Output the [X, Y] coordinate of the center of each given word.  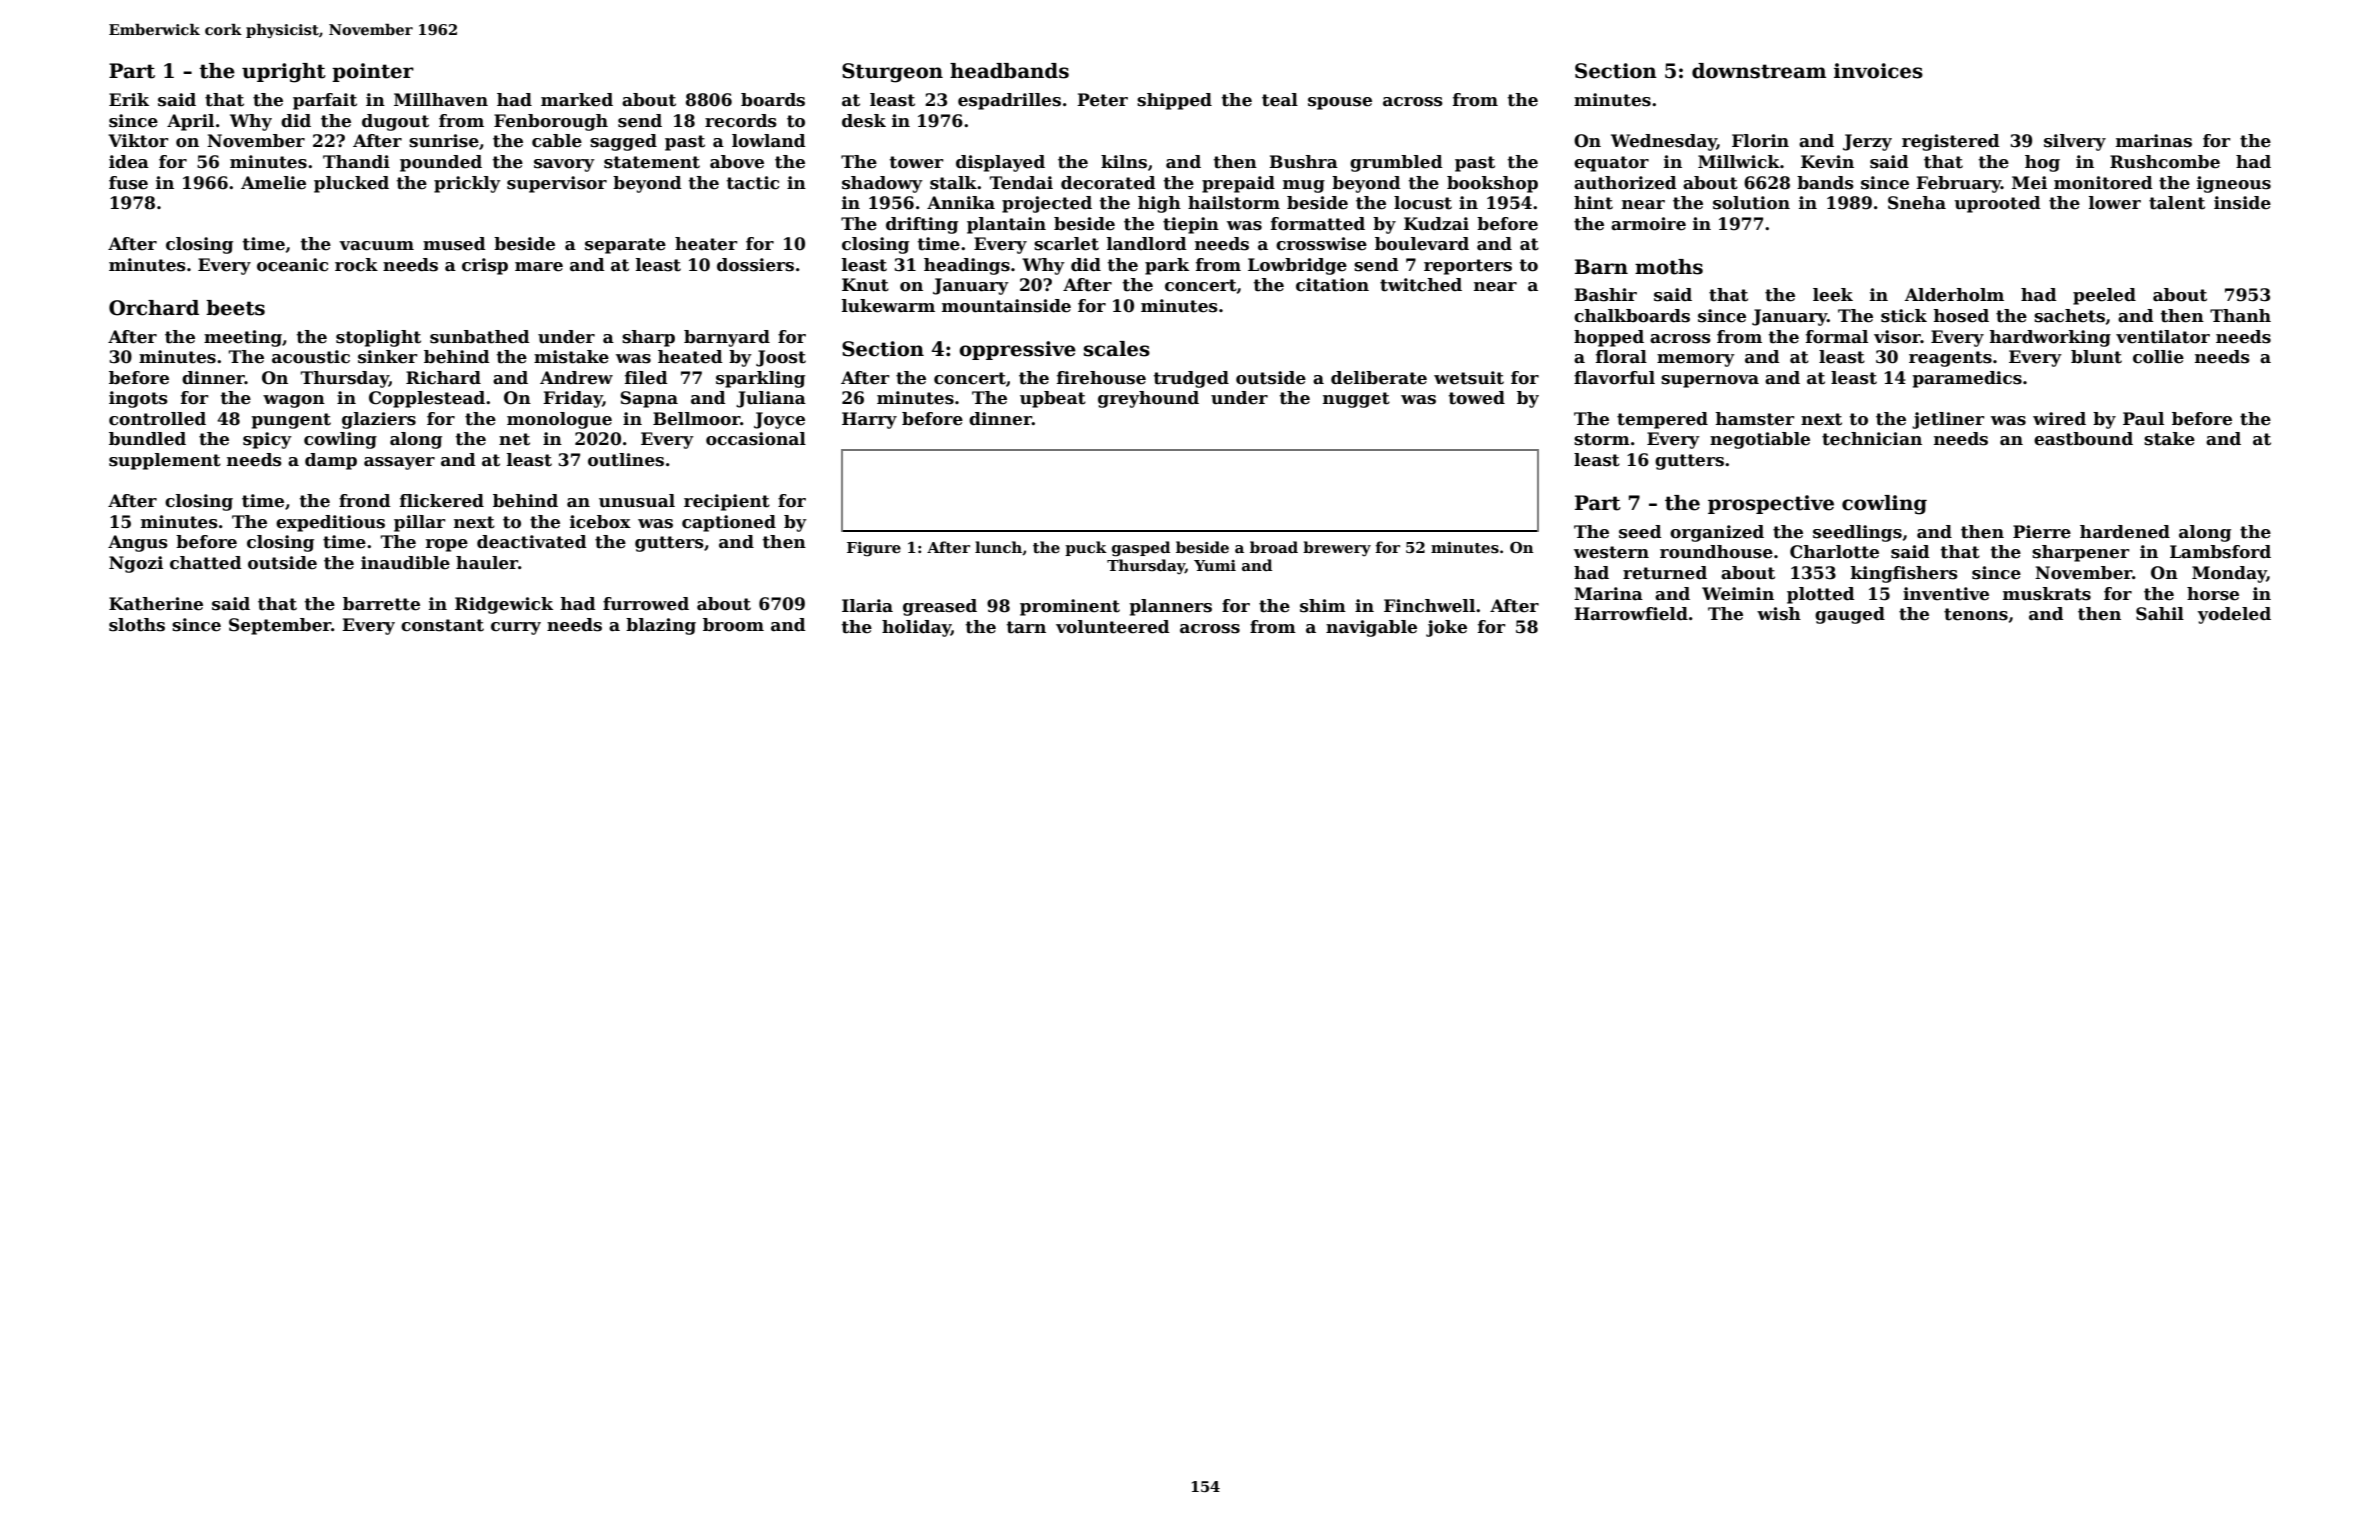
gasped [1141, 549]
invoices [1878, 71]
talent [2177, 203]
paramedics [1967, 379]
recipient [727, 502]
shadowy [882, 184]
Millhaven [441, 100]
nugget [1356, 400]
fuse [128, 183]
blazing [661, 626]
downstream [1759, 71]
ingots [138, 399]
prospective [1771, 504]
